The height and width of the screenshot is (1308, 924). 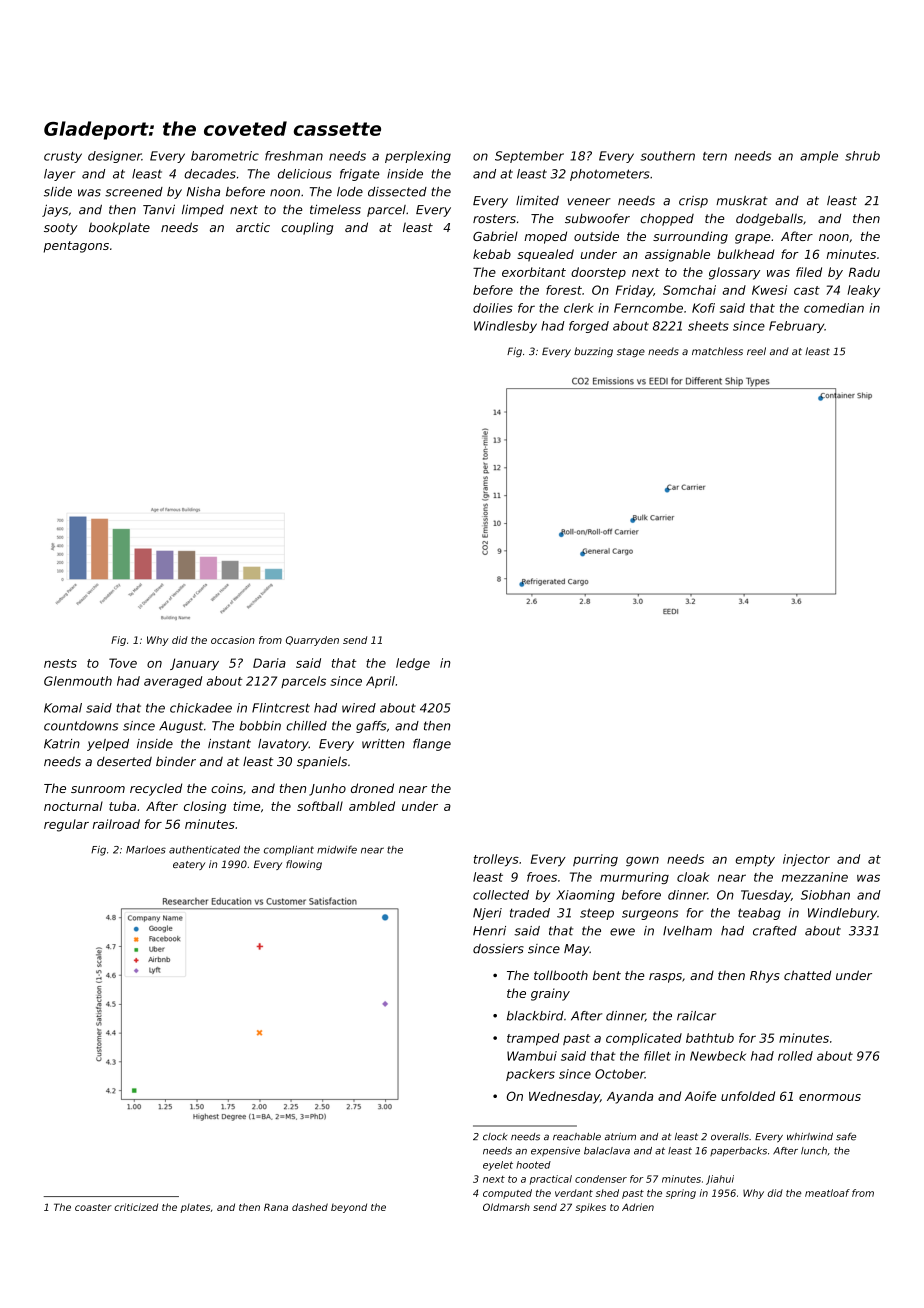 What do you see at coordinates (195, 1208) in the screenshot?
I see `plates` at bounding box center [195, 1208].
